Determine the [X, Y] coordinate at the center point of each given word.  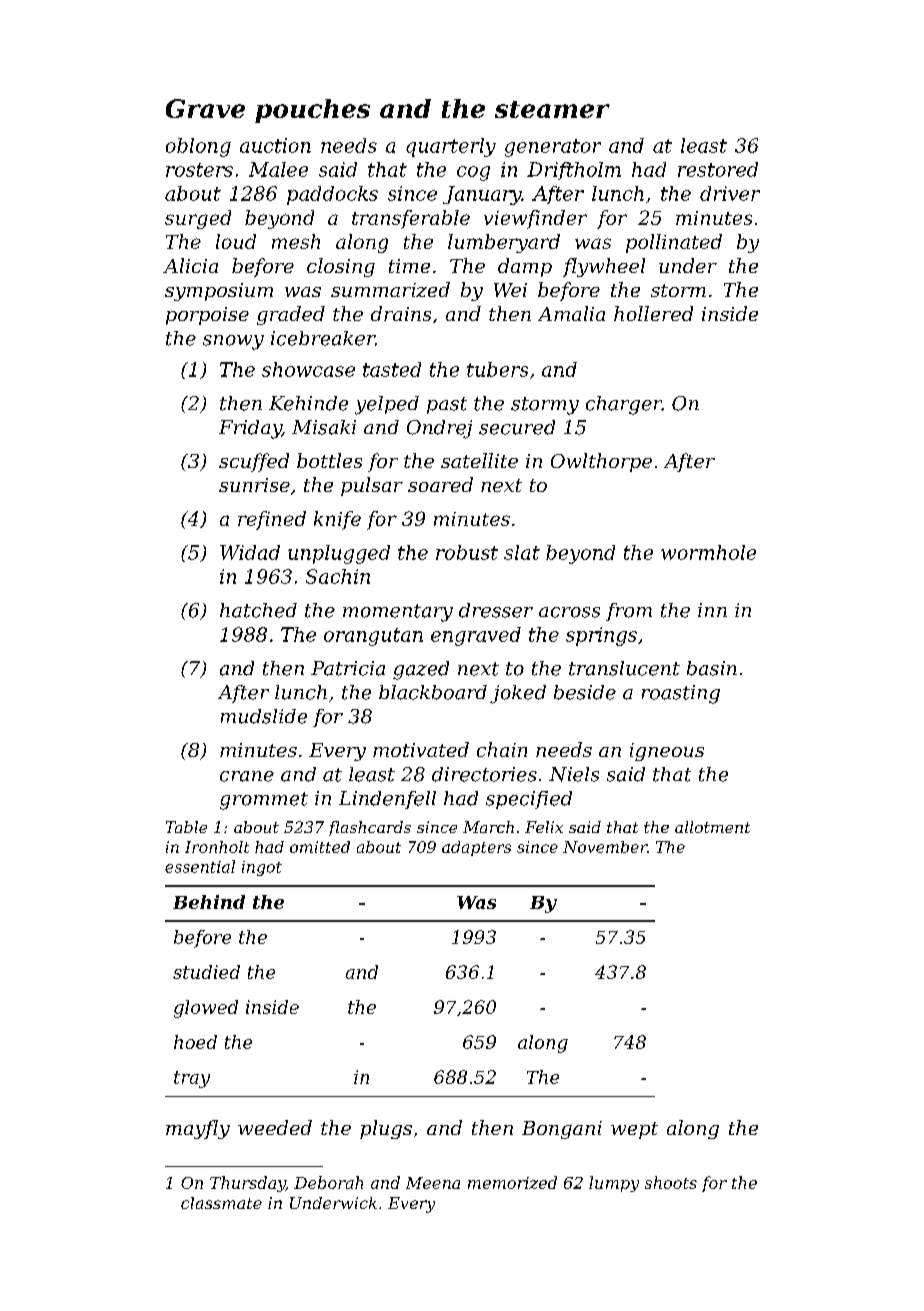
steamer [552, 109]
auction [275, 145]
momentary [398, 613]
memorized [512, 1182]
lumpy [614, 1184]
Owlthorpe [601, 462]
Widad [250, 552]
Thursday [248, 1184]
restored [718, 169]
